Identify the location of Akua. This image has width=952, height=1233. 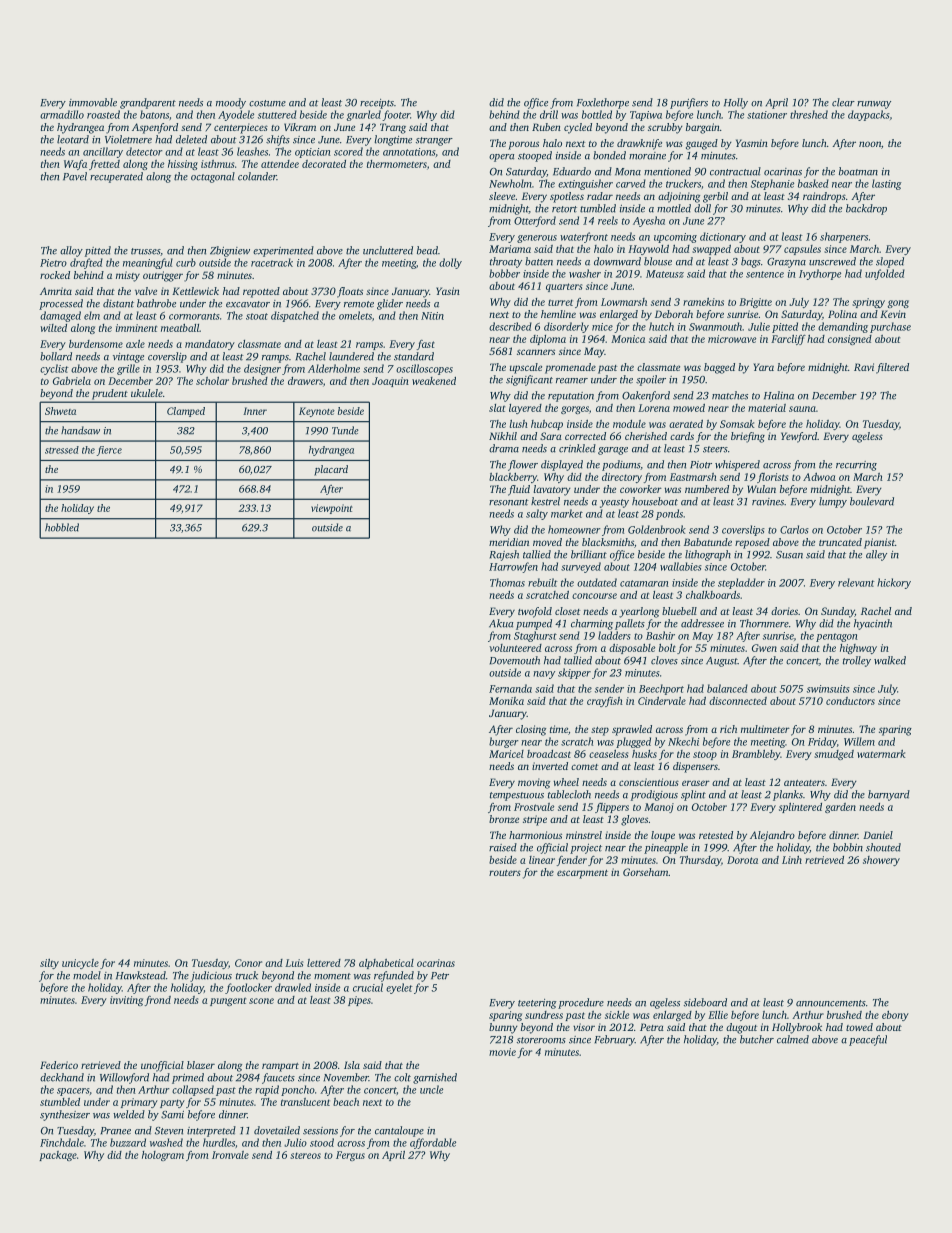
(501, 623).
